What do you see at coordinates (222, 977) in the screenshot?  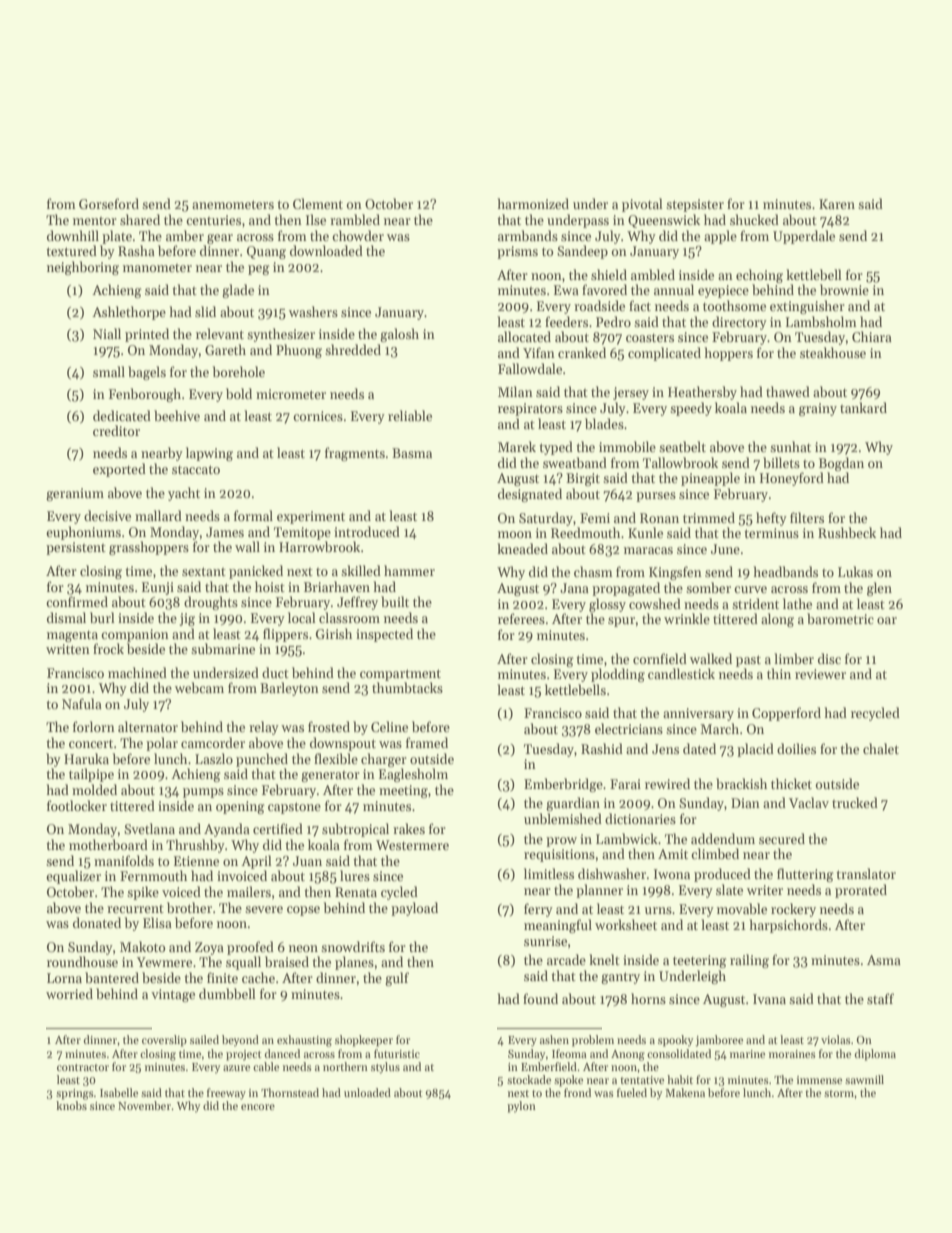 I see `finite` at bounding box center [222, 977].
